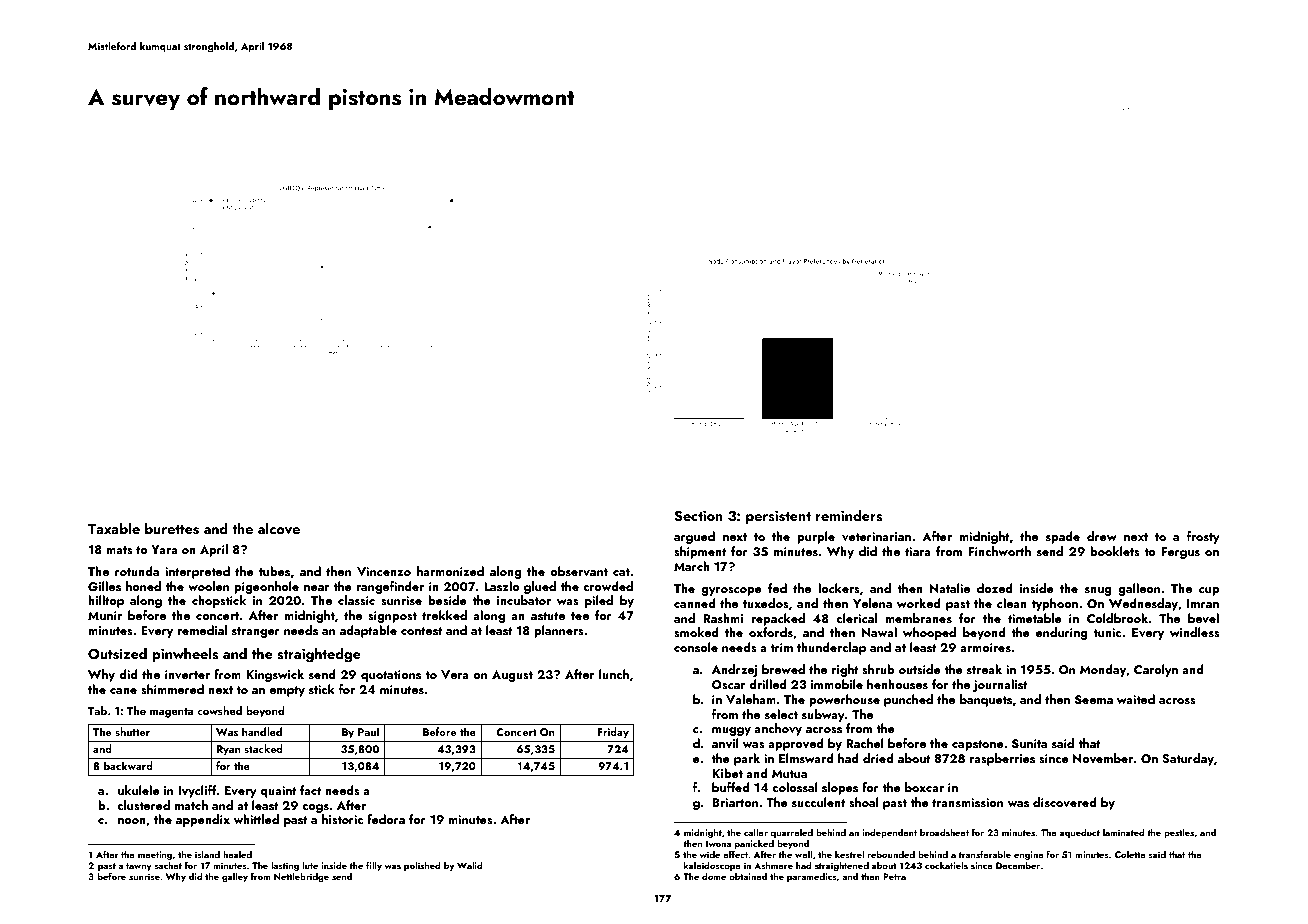 This image has height=924, width=1308. Describe the element at coordinates (725, 743) in the image. I see `anvil` at that location.
